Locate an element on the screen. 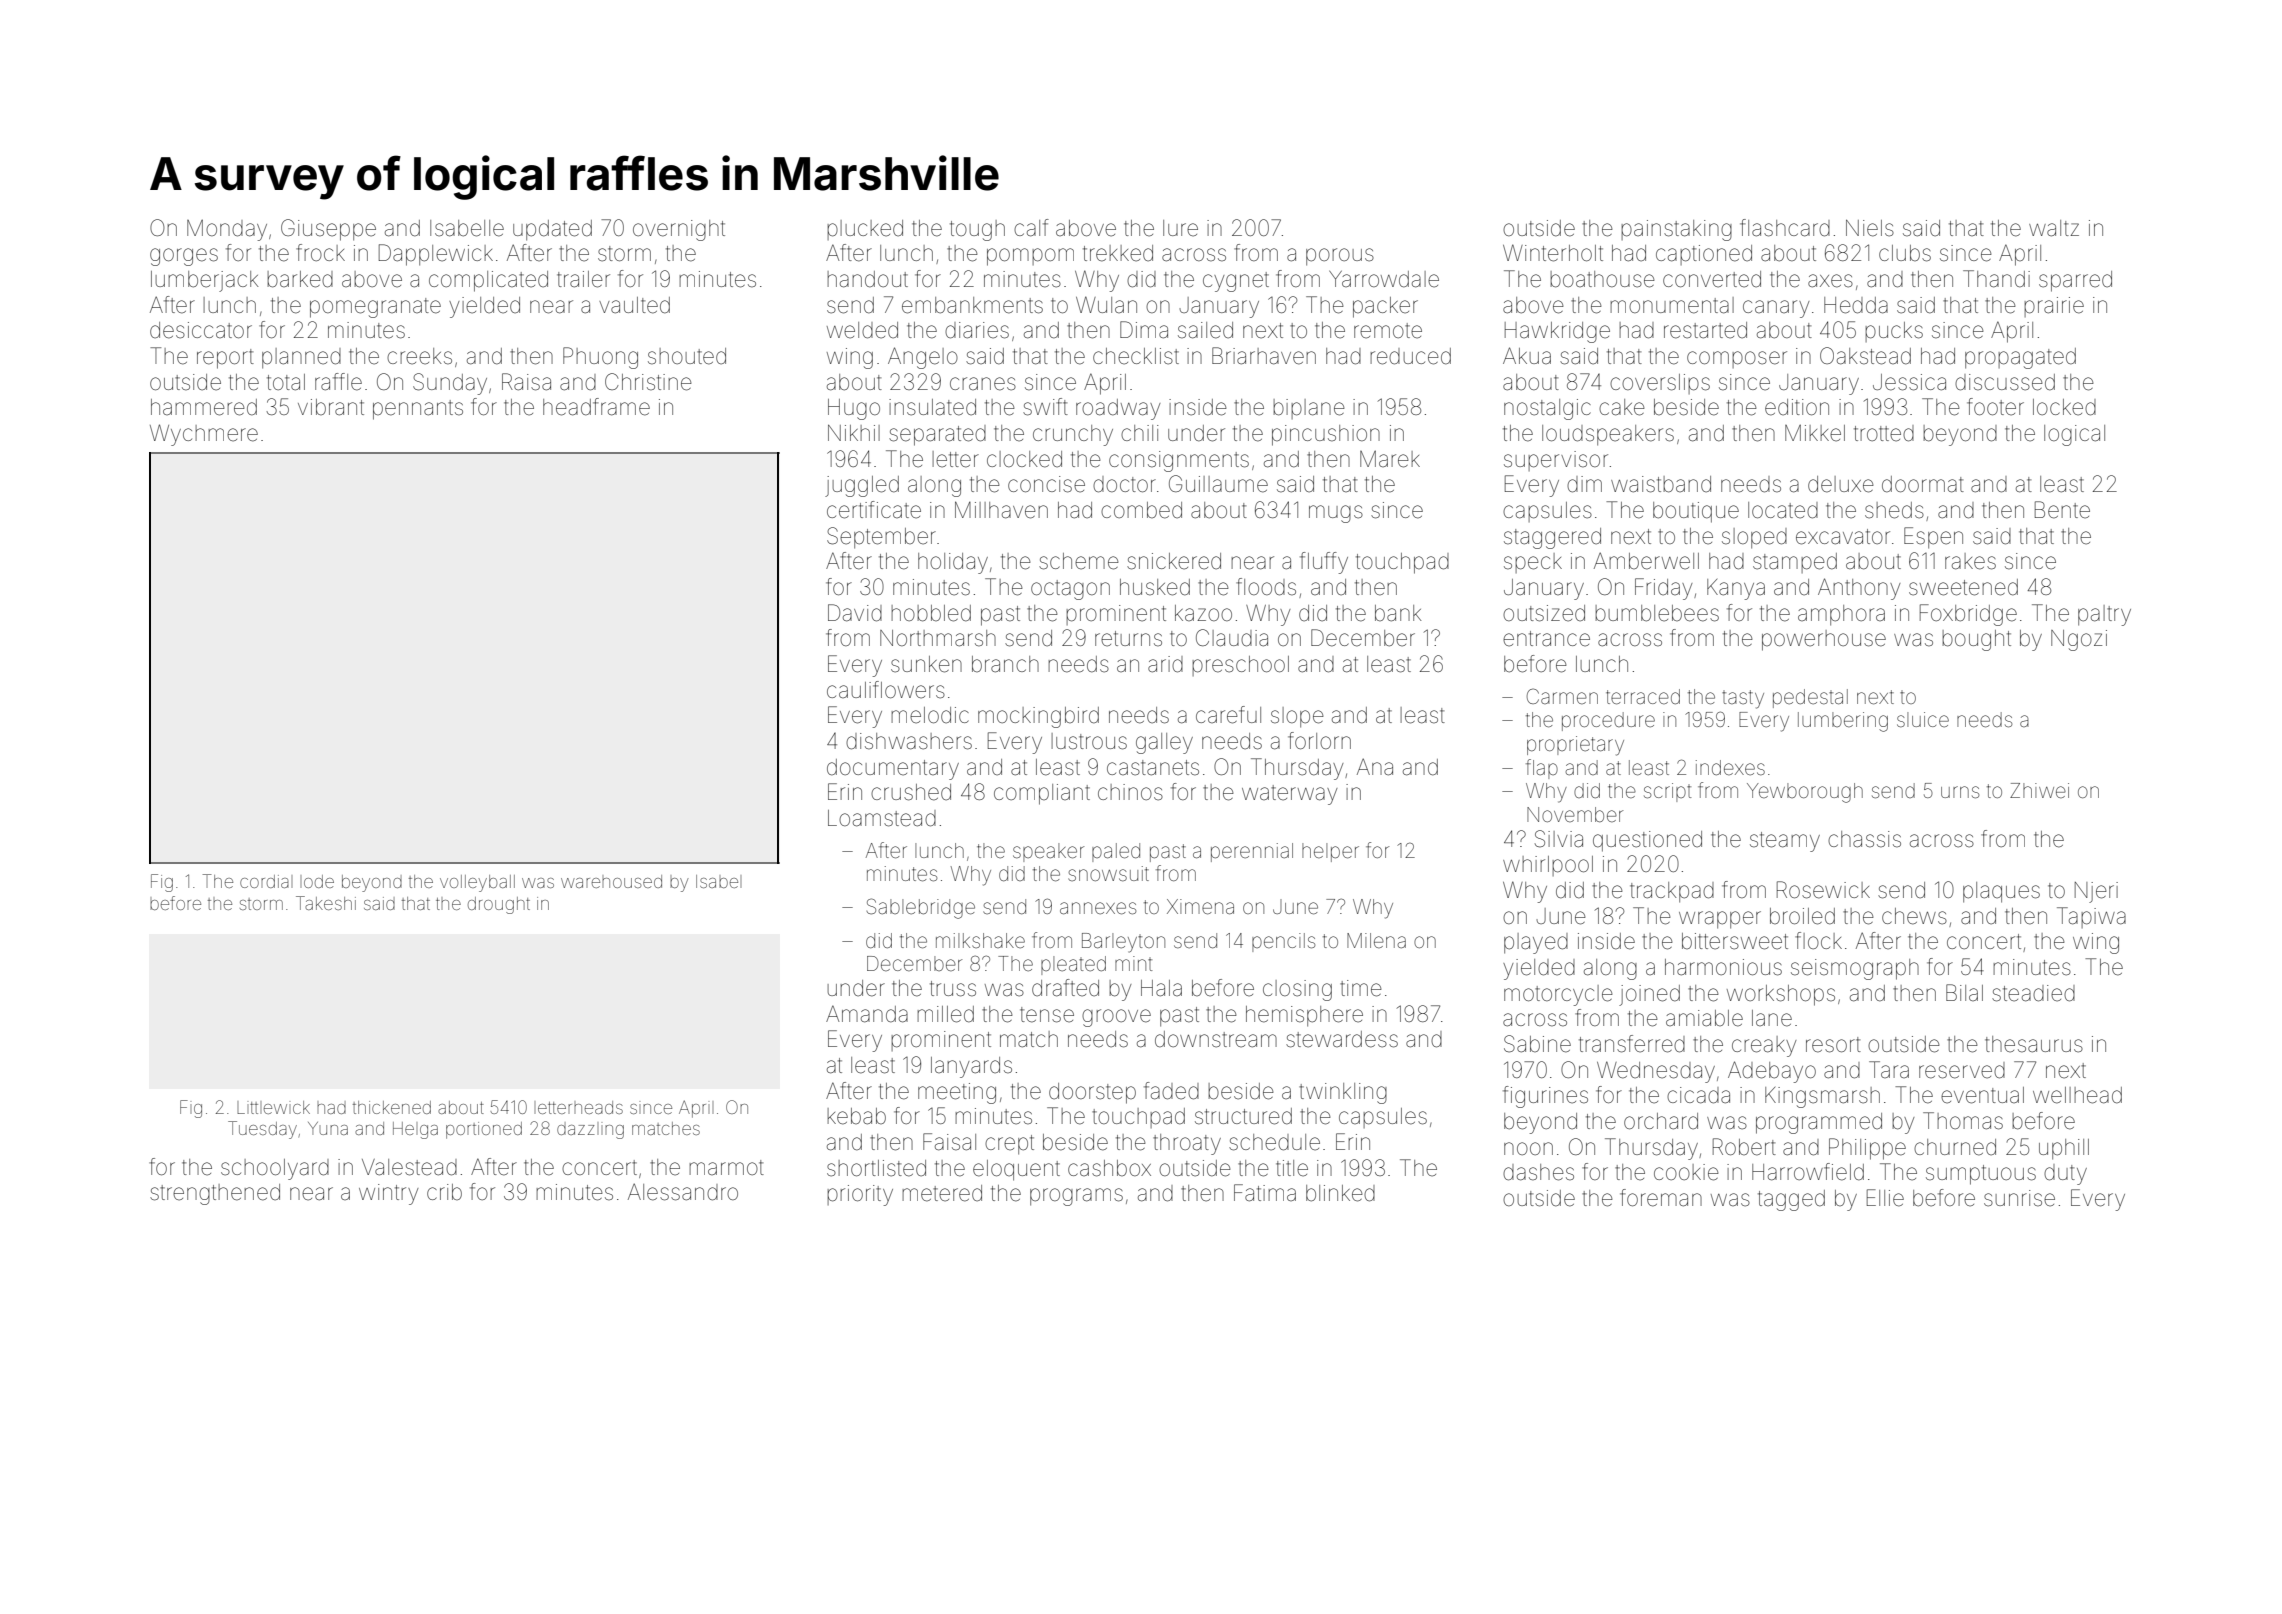 This screenshot has width=2282, height=1614. cordial is located at coordinates (264, 881).
